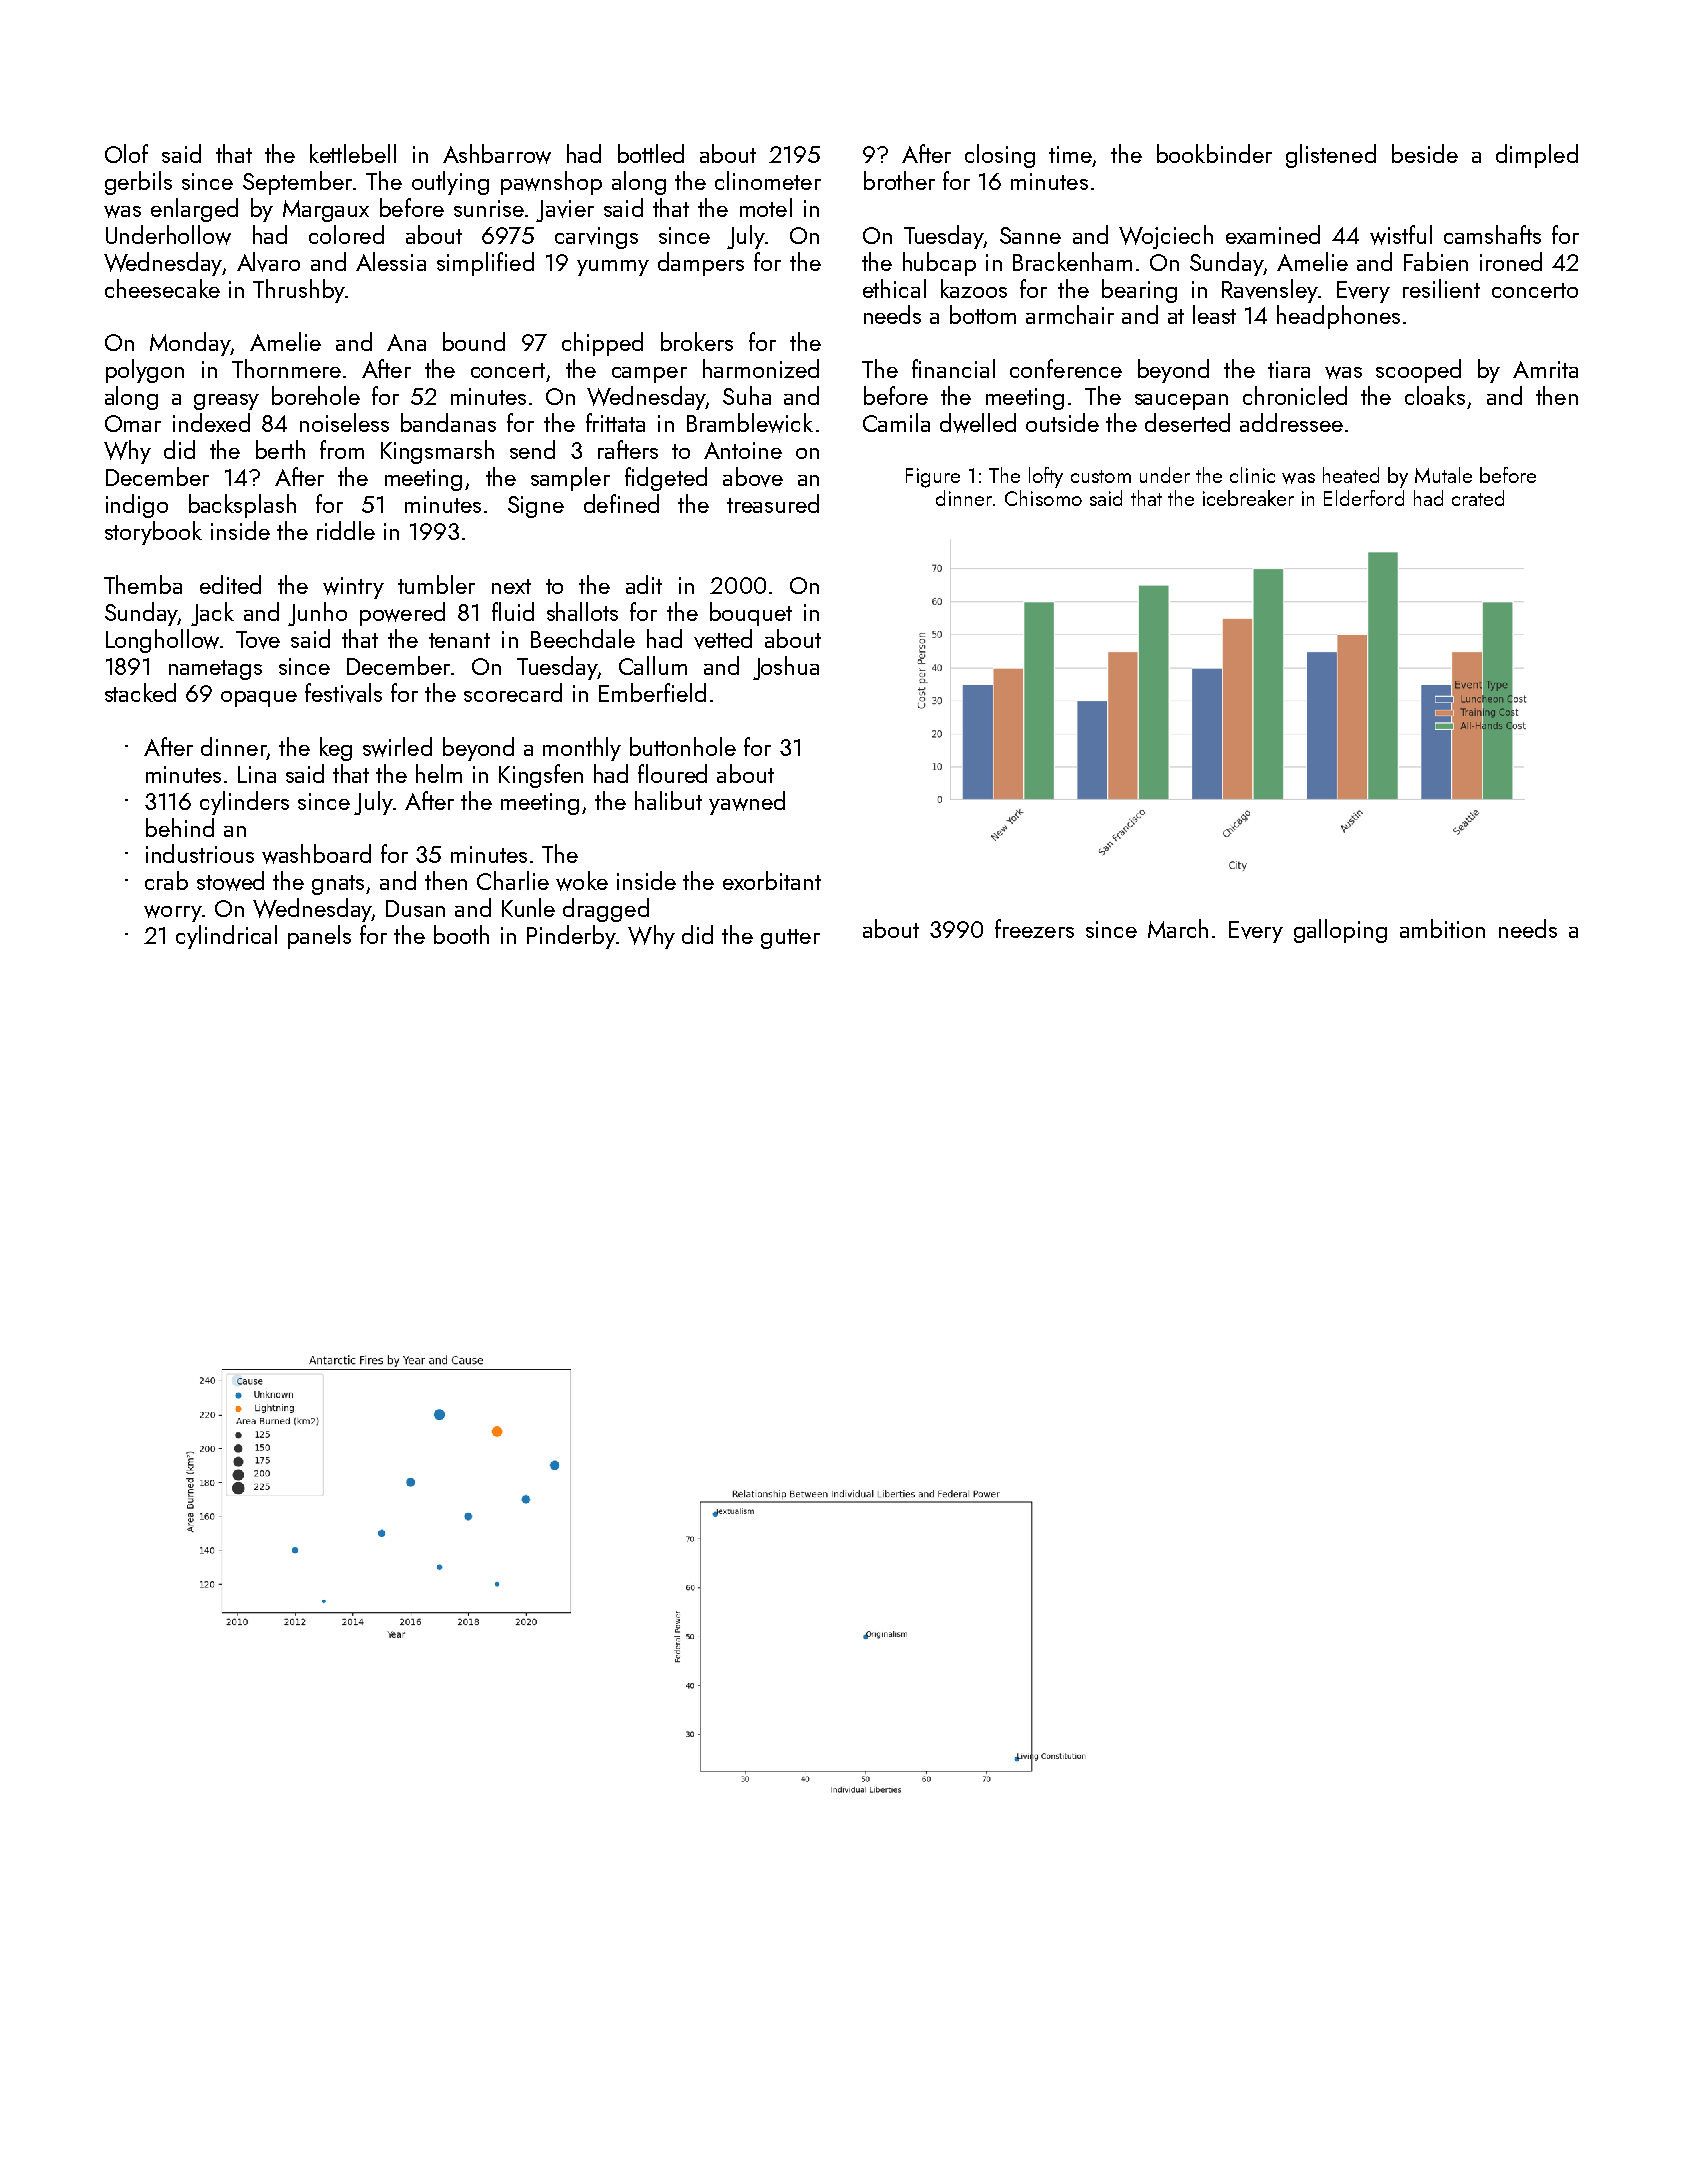 This page has height=2178, width=1683. Describe the element at coordinates (1273, 234) in the page. I see `examined` at that location.
